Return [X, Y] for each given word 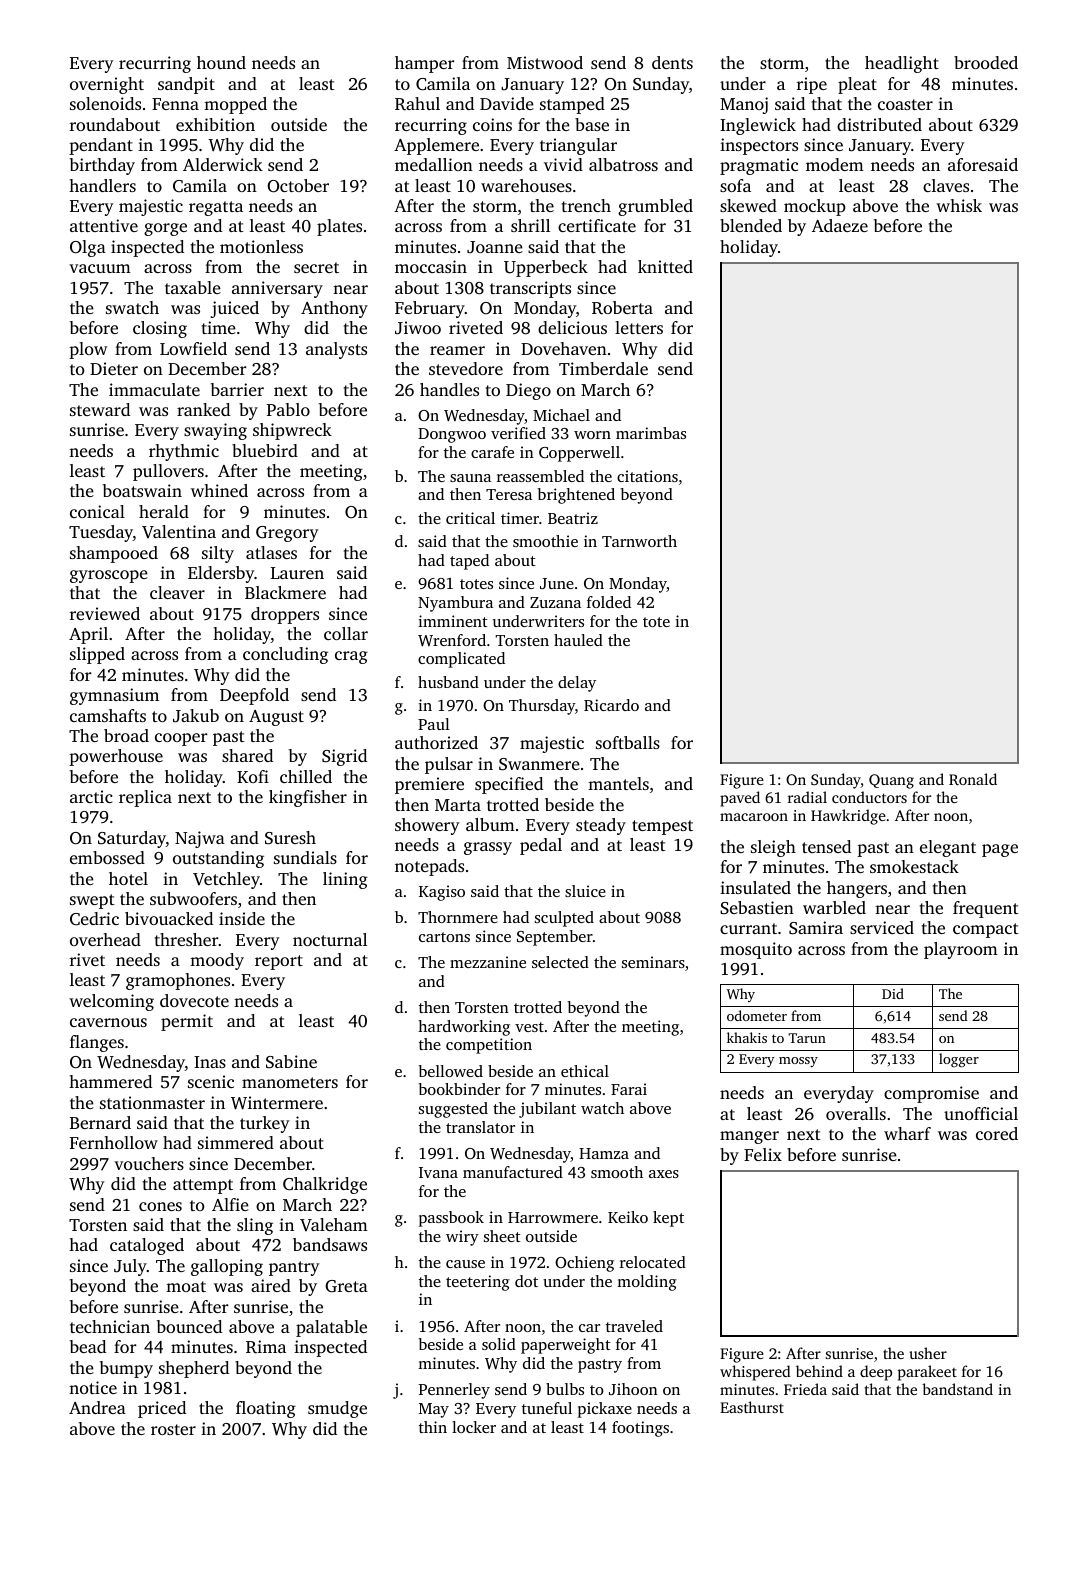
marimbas [651, 433]
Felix [763, 1154]
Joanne [495, 247]
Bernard [100, 1122]
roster [173, 1429]
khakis [747, 1037]
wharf [907, 1133]
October [298, 186]
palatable [331, 1328]
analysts [336, 350]
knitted [665, 266]
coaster [905, 104]
